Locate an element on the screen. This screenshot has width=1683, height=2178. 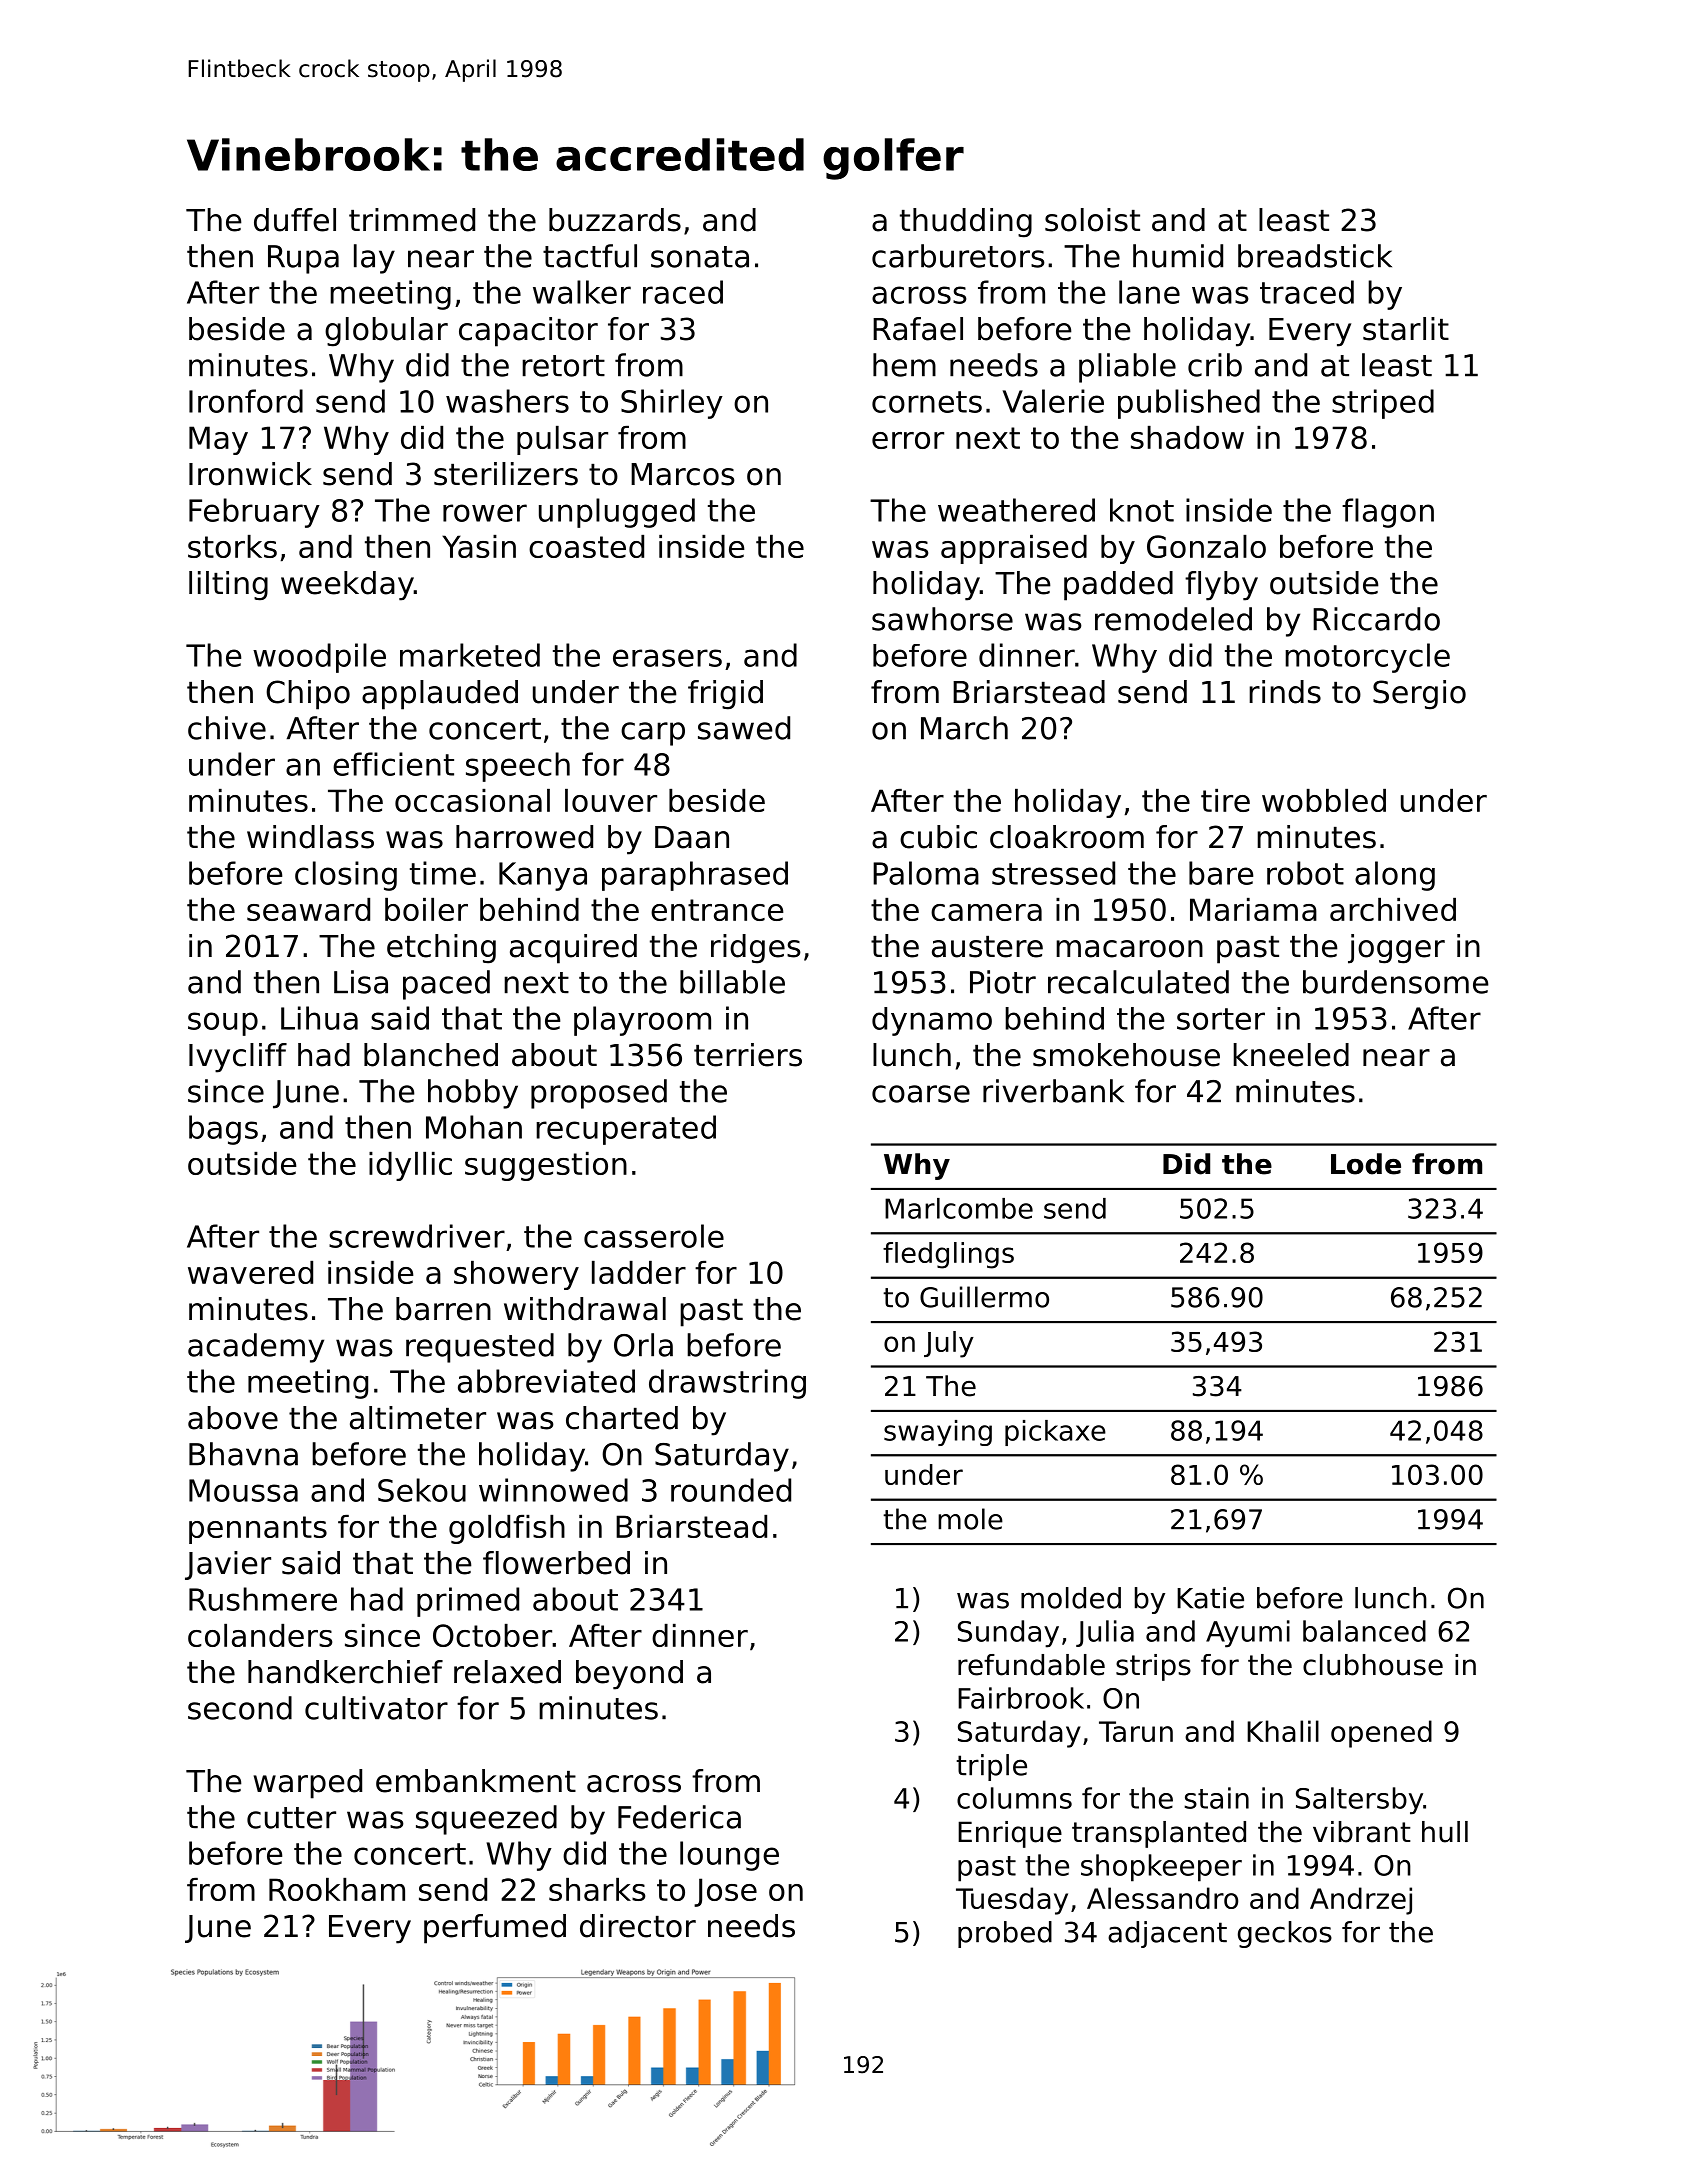
thudding is located at coordinates (966, 223).
